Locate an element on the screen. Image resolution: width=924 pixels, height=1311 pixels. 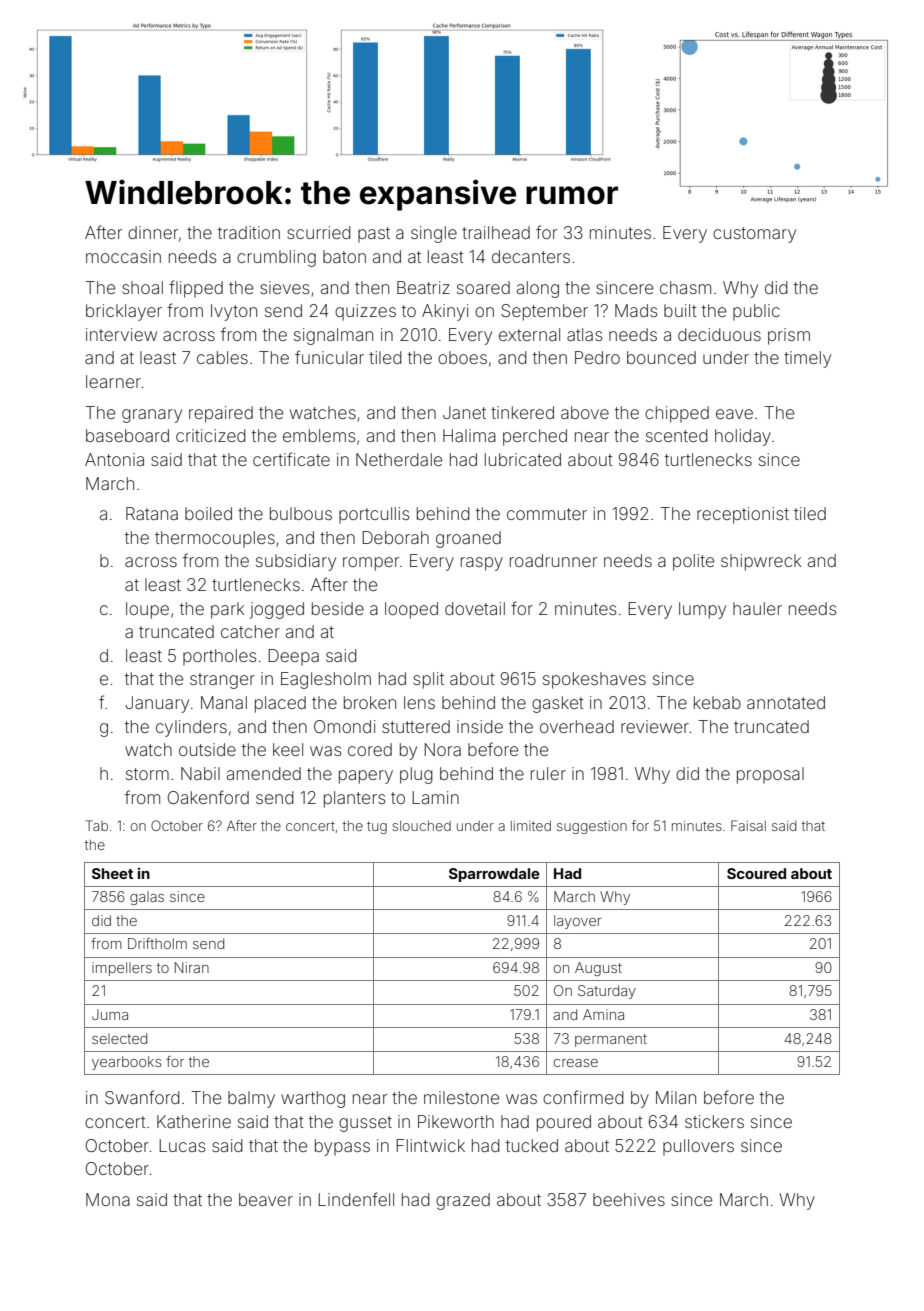
inside is located at coordinates (480, 726).
